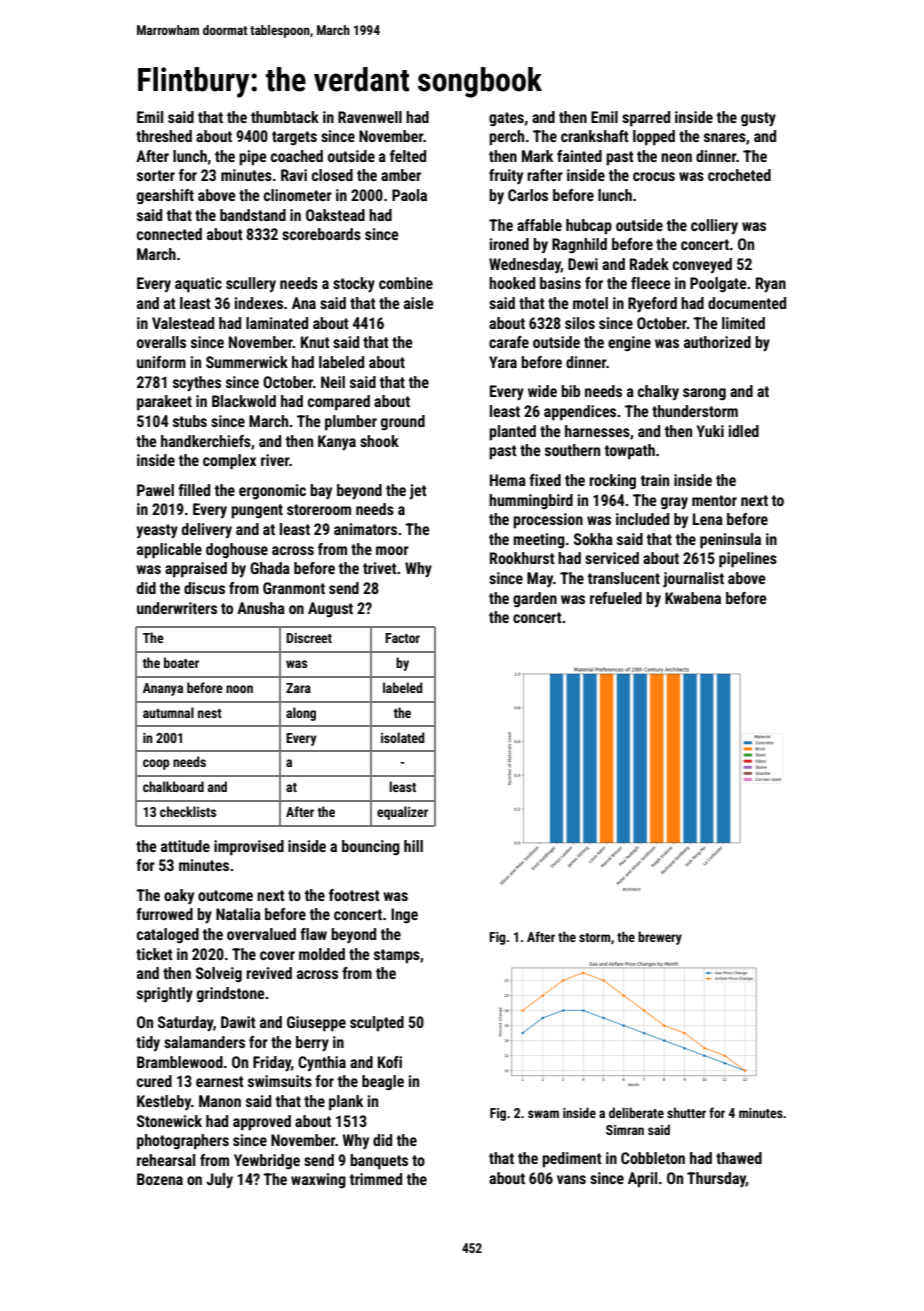 This screenshot has height=1311, width=924. I want to click on brewery, so click(660, 938).
